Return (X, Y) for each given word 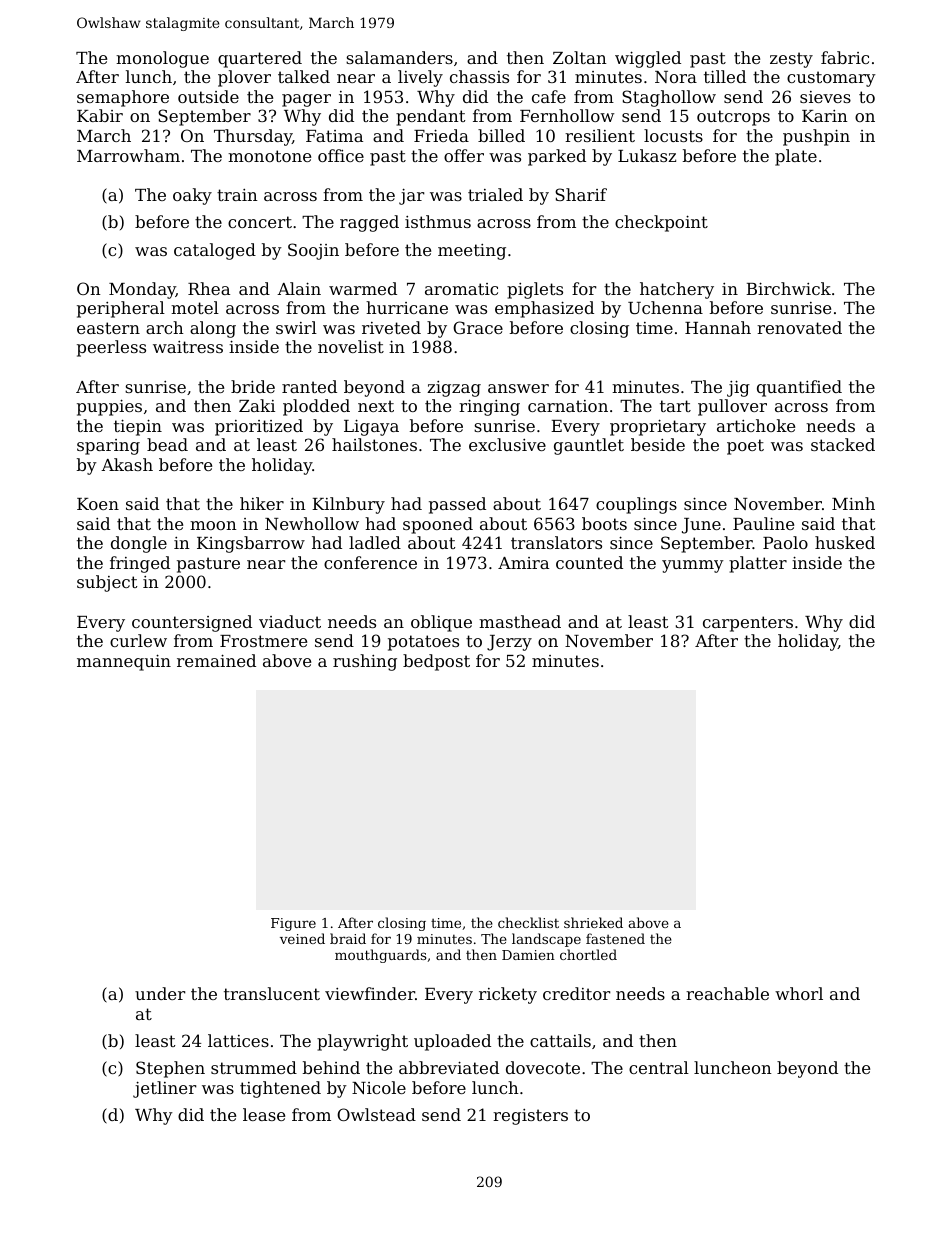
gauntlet (589, 446)
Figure (293, 924)
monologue (162, 59)
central (659, 1067)
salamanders (399, 57)
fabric (845, 57)
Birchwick (788, 288)
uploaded (452, 1042)
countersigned (192, 623)
